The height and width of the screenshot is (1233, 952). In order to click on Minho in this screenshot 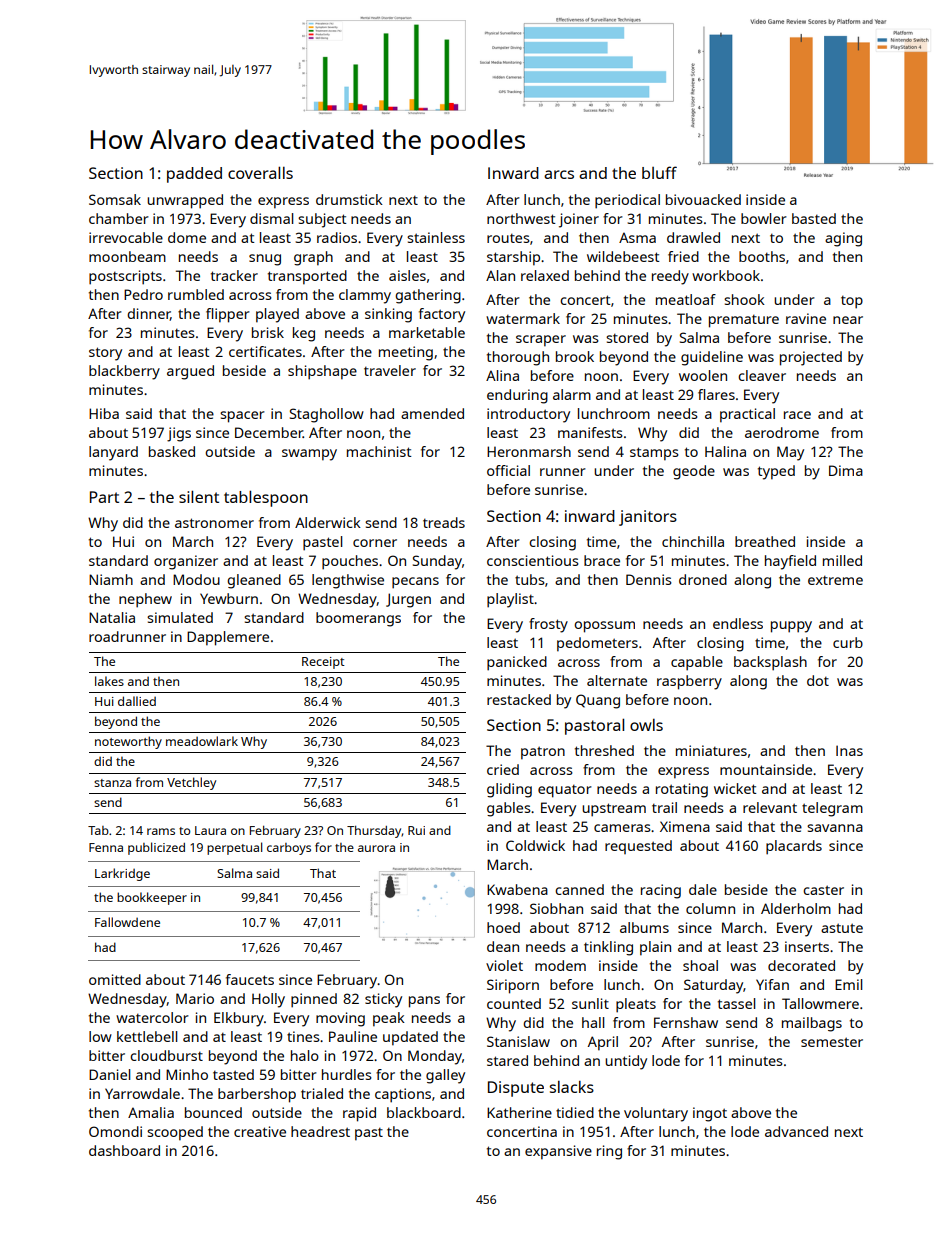, I will do `click(187, 1074)`.
